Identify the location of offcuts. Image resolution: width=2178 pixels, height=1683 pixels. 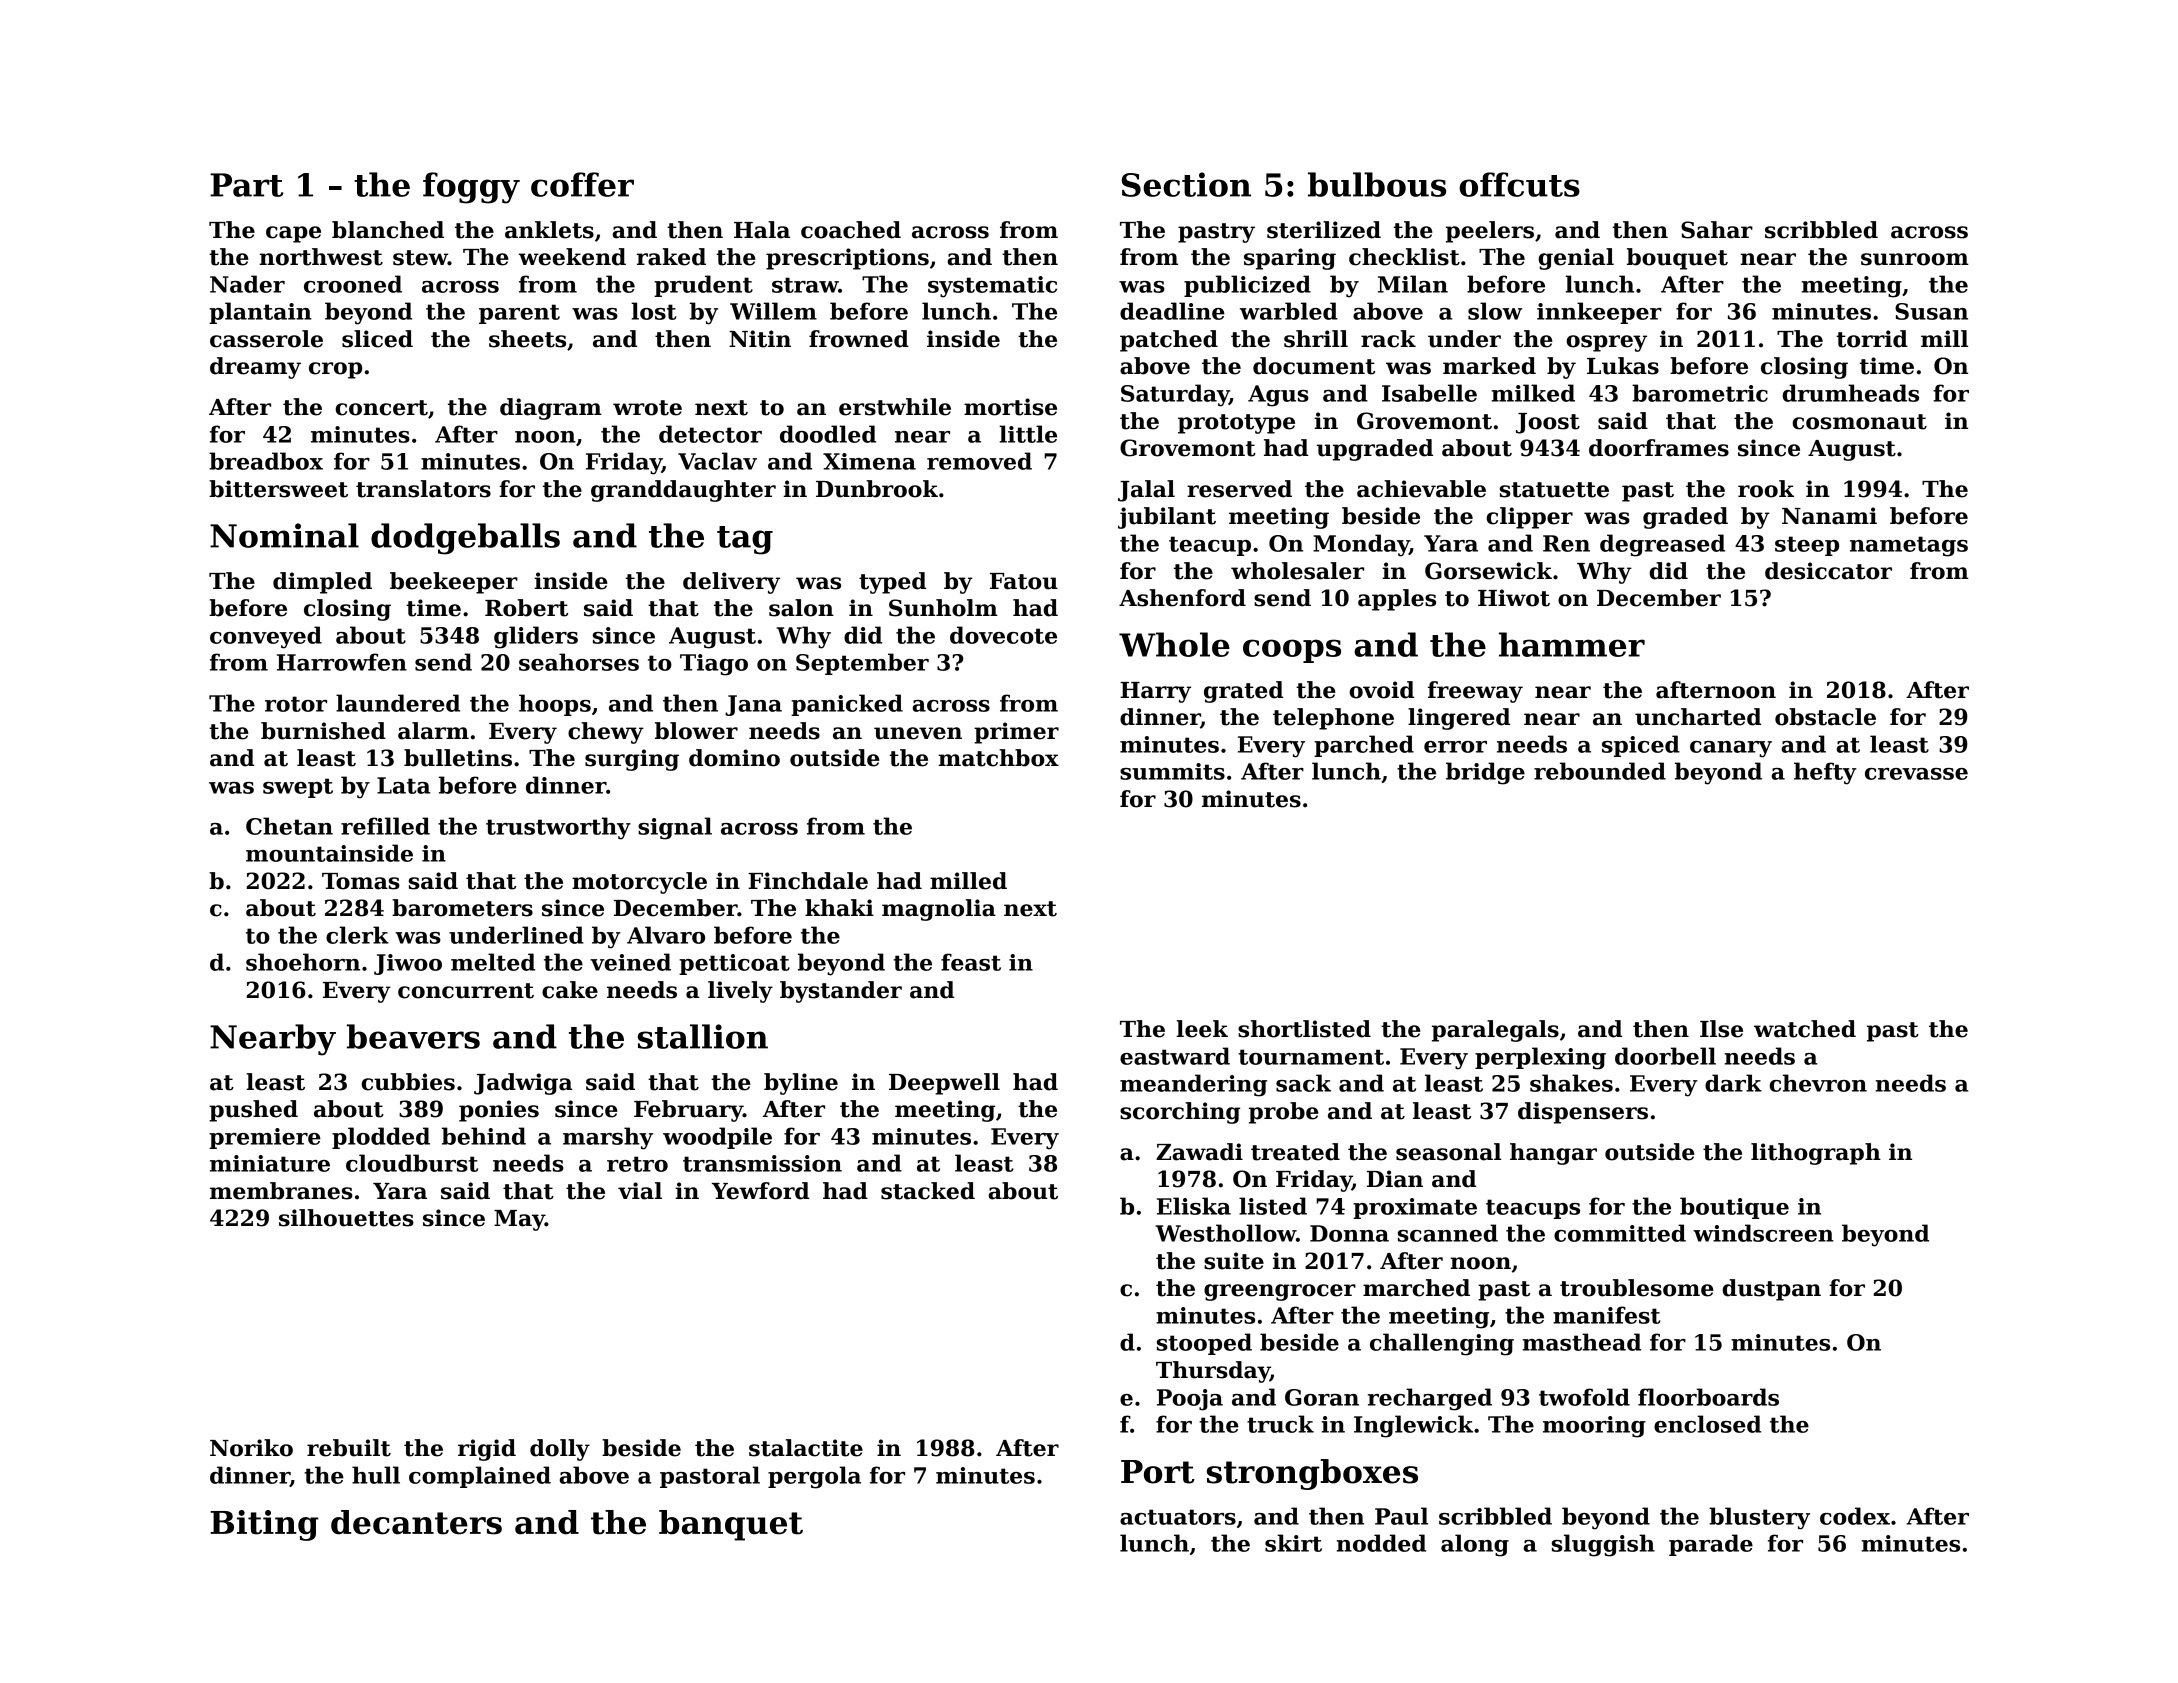
(1519, 184).
